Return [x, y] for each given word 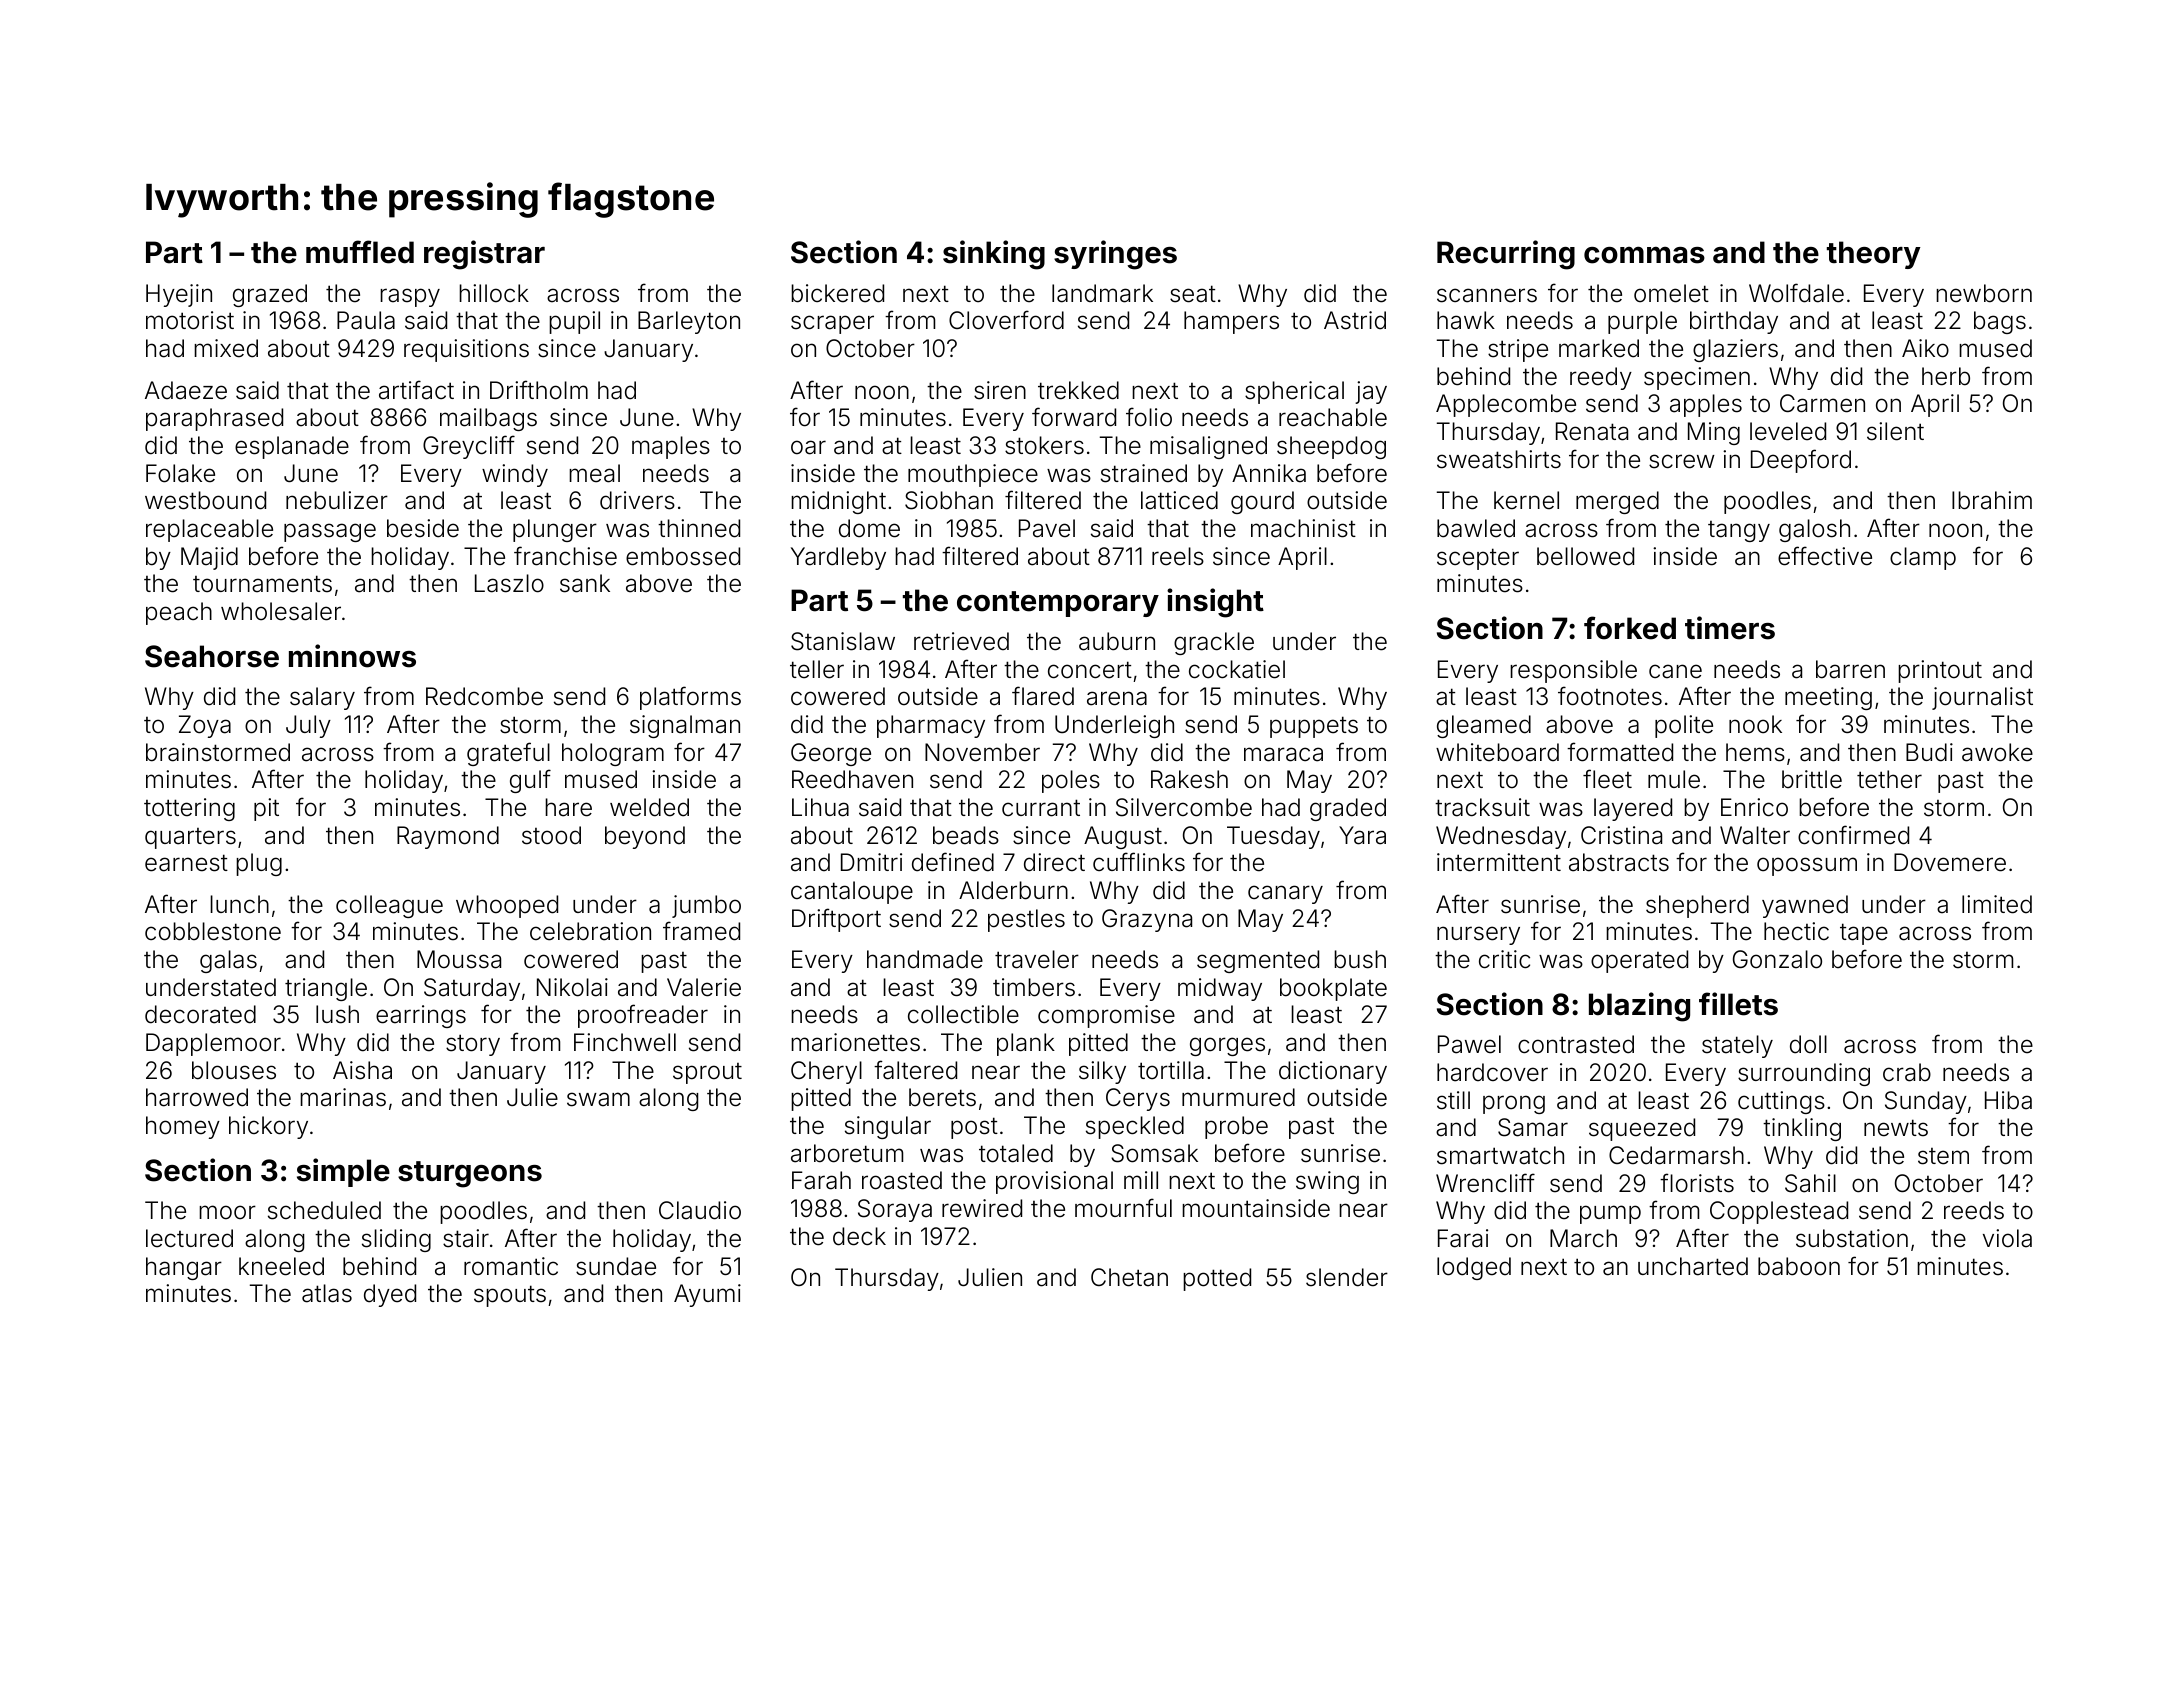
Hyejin [179, 295]
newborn [1984, 293]
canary [1285, 894]
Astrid [1355, 320]
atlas [327, 1293]
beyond [645, 837]
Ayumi [707, 1295]
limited [1997, 904]
